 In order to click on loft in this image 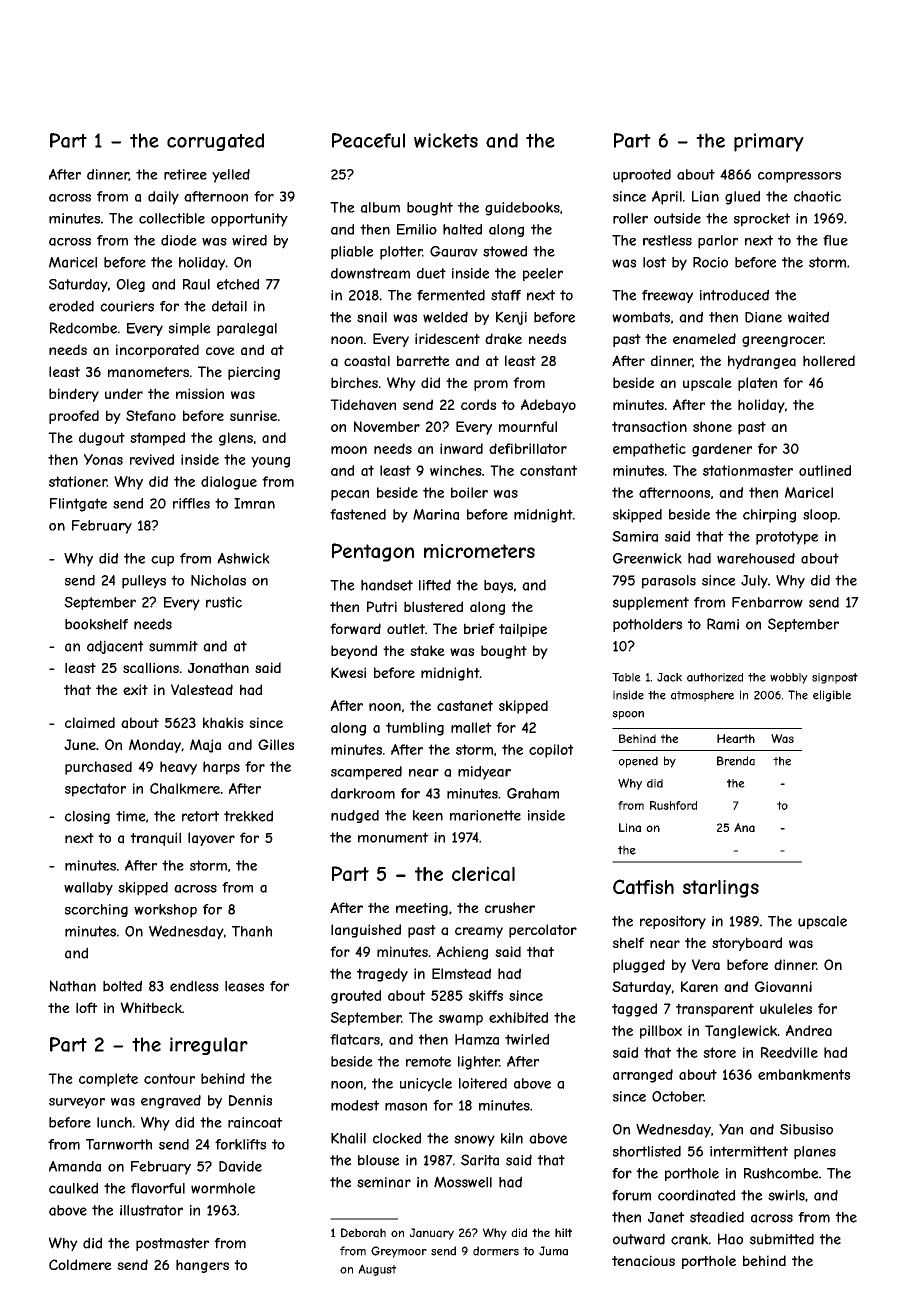, I will do `click(87, 1007)`.
